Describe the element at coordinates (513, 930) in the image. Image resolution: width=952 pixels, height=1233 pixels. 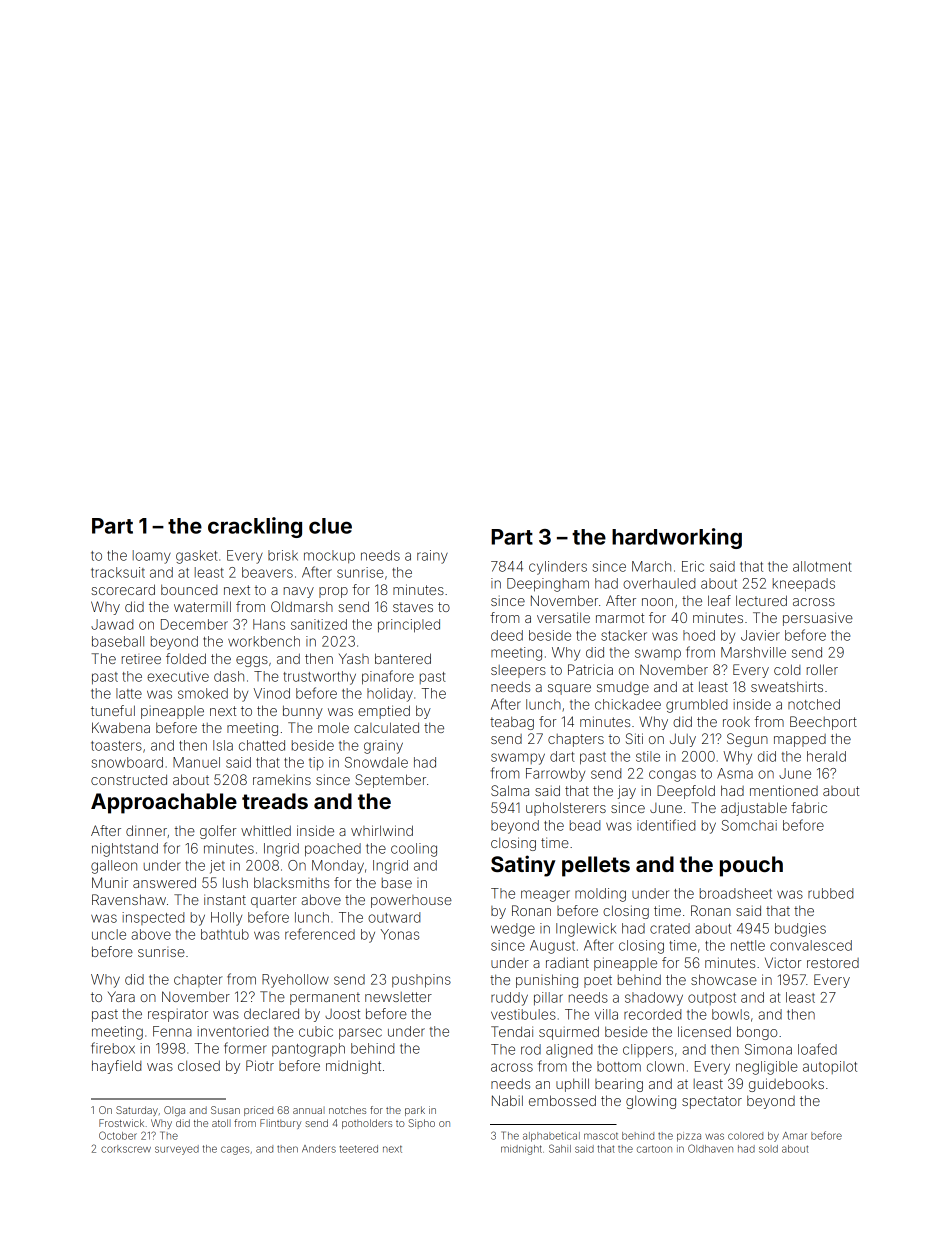
I see `wedge` at that location.
